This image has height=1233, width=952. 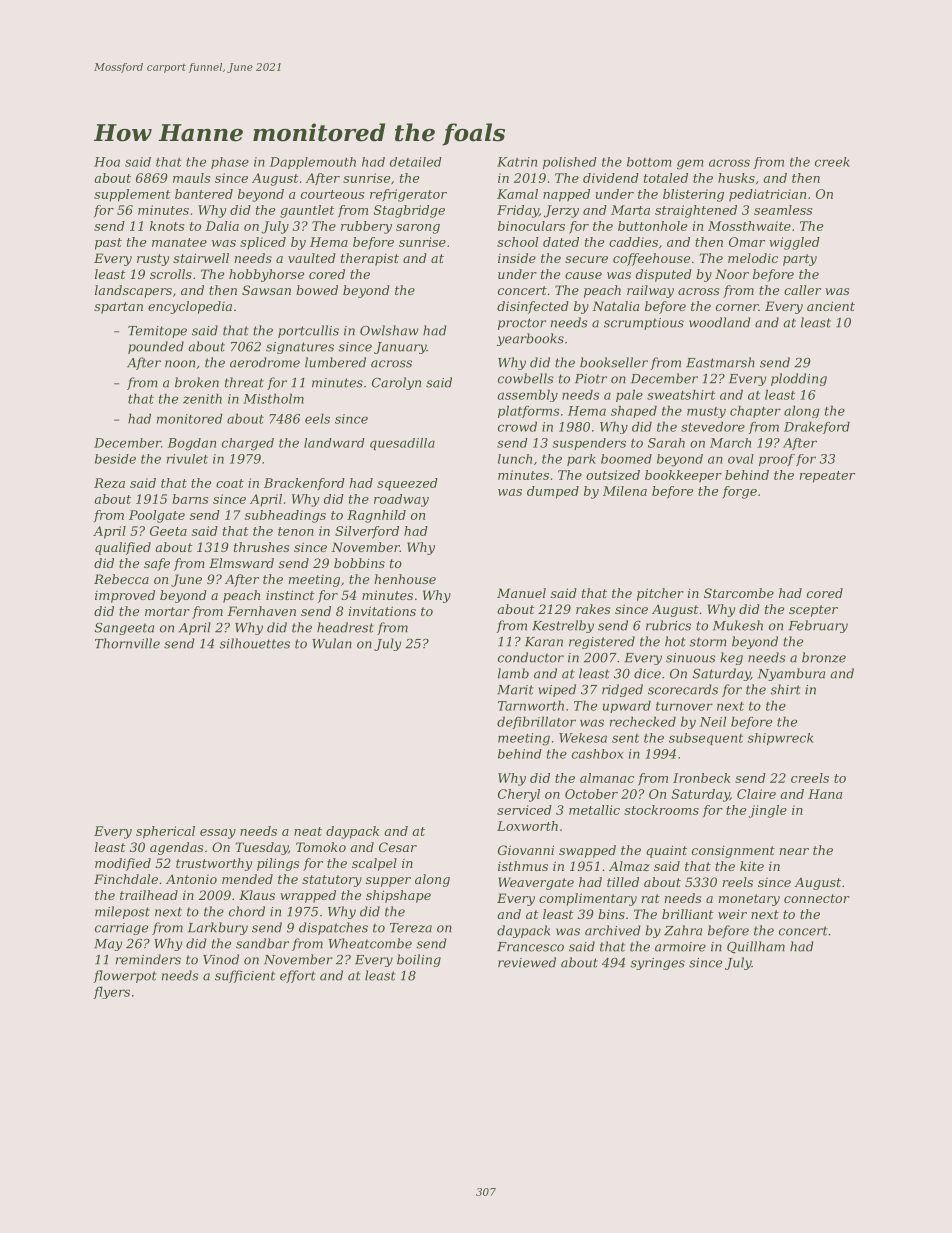 I want to click on February, so click(x=818, y=626).
